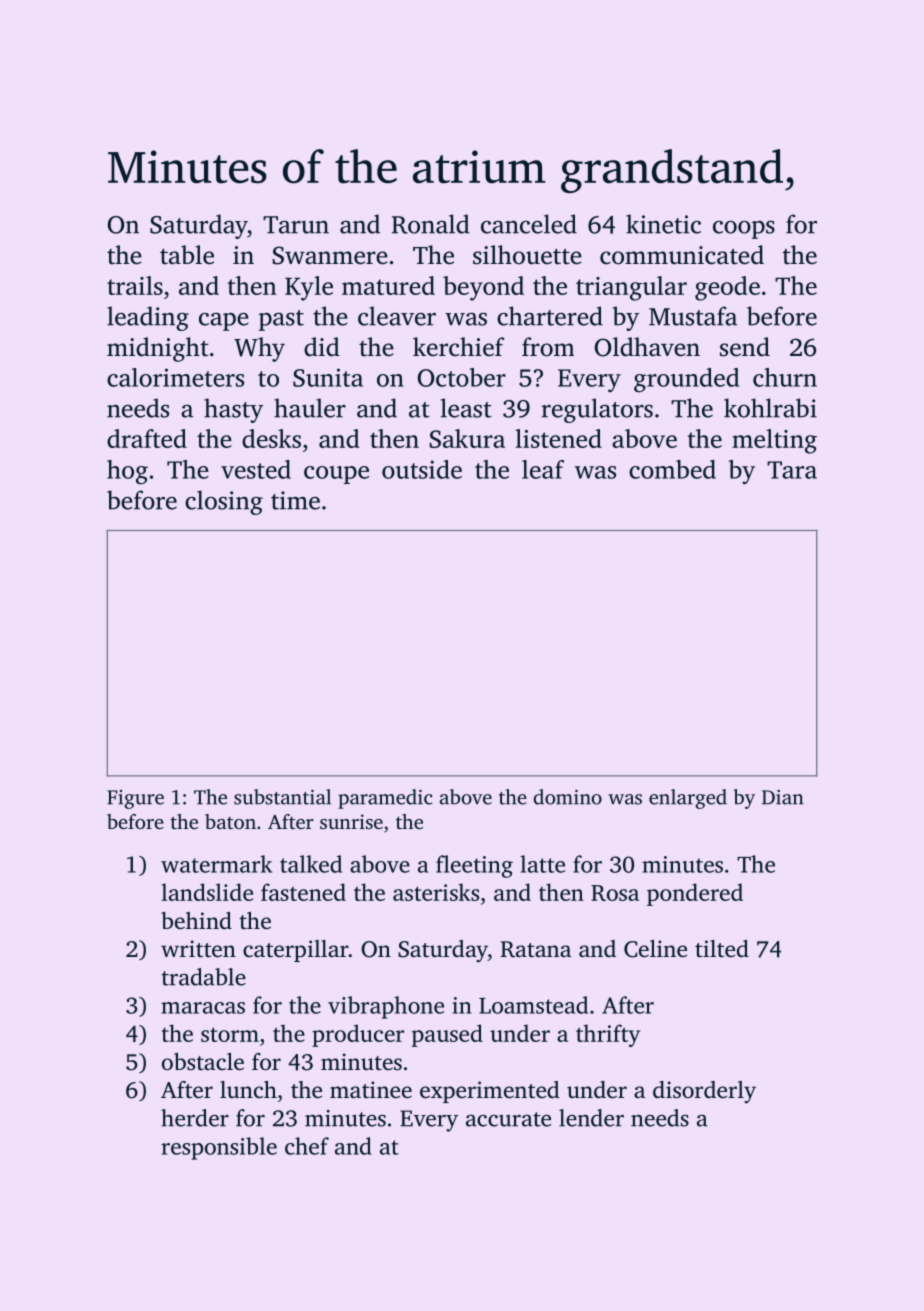 This page has height=1311, width=924. What do you see at coordinates (529, 224) in the page?
I see `canceled` at bounding box center [529, 224].
